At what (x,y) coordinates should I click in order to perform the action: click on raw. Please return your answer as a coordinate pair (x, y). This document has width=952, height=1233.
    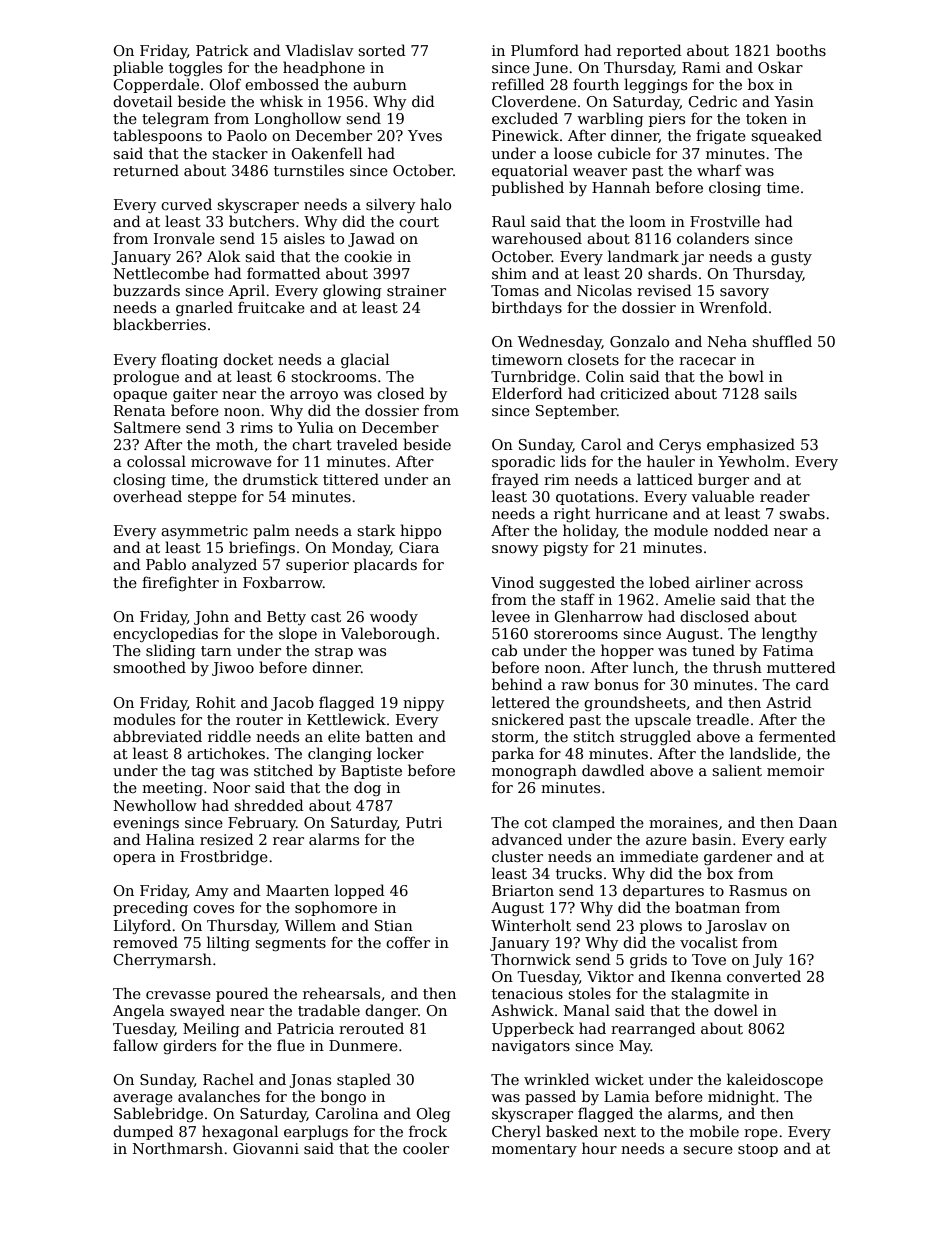
    Looking at the image, I should click on (575, 686).
